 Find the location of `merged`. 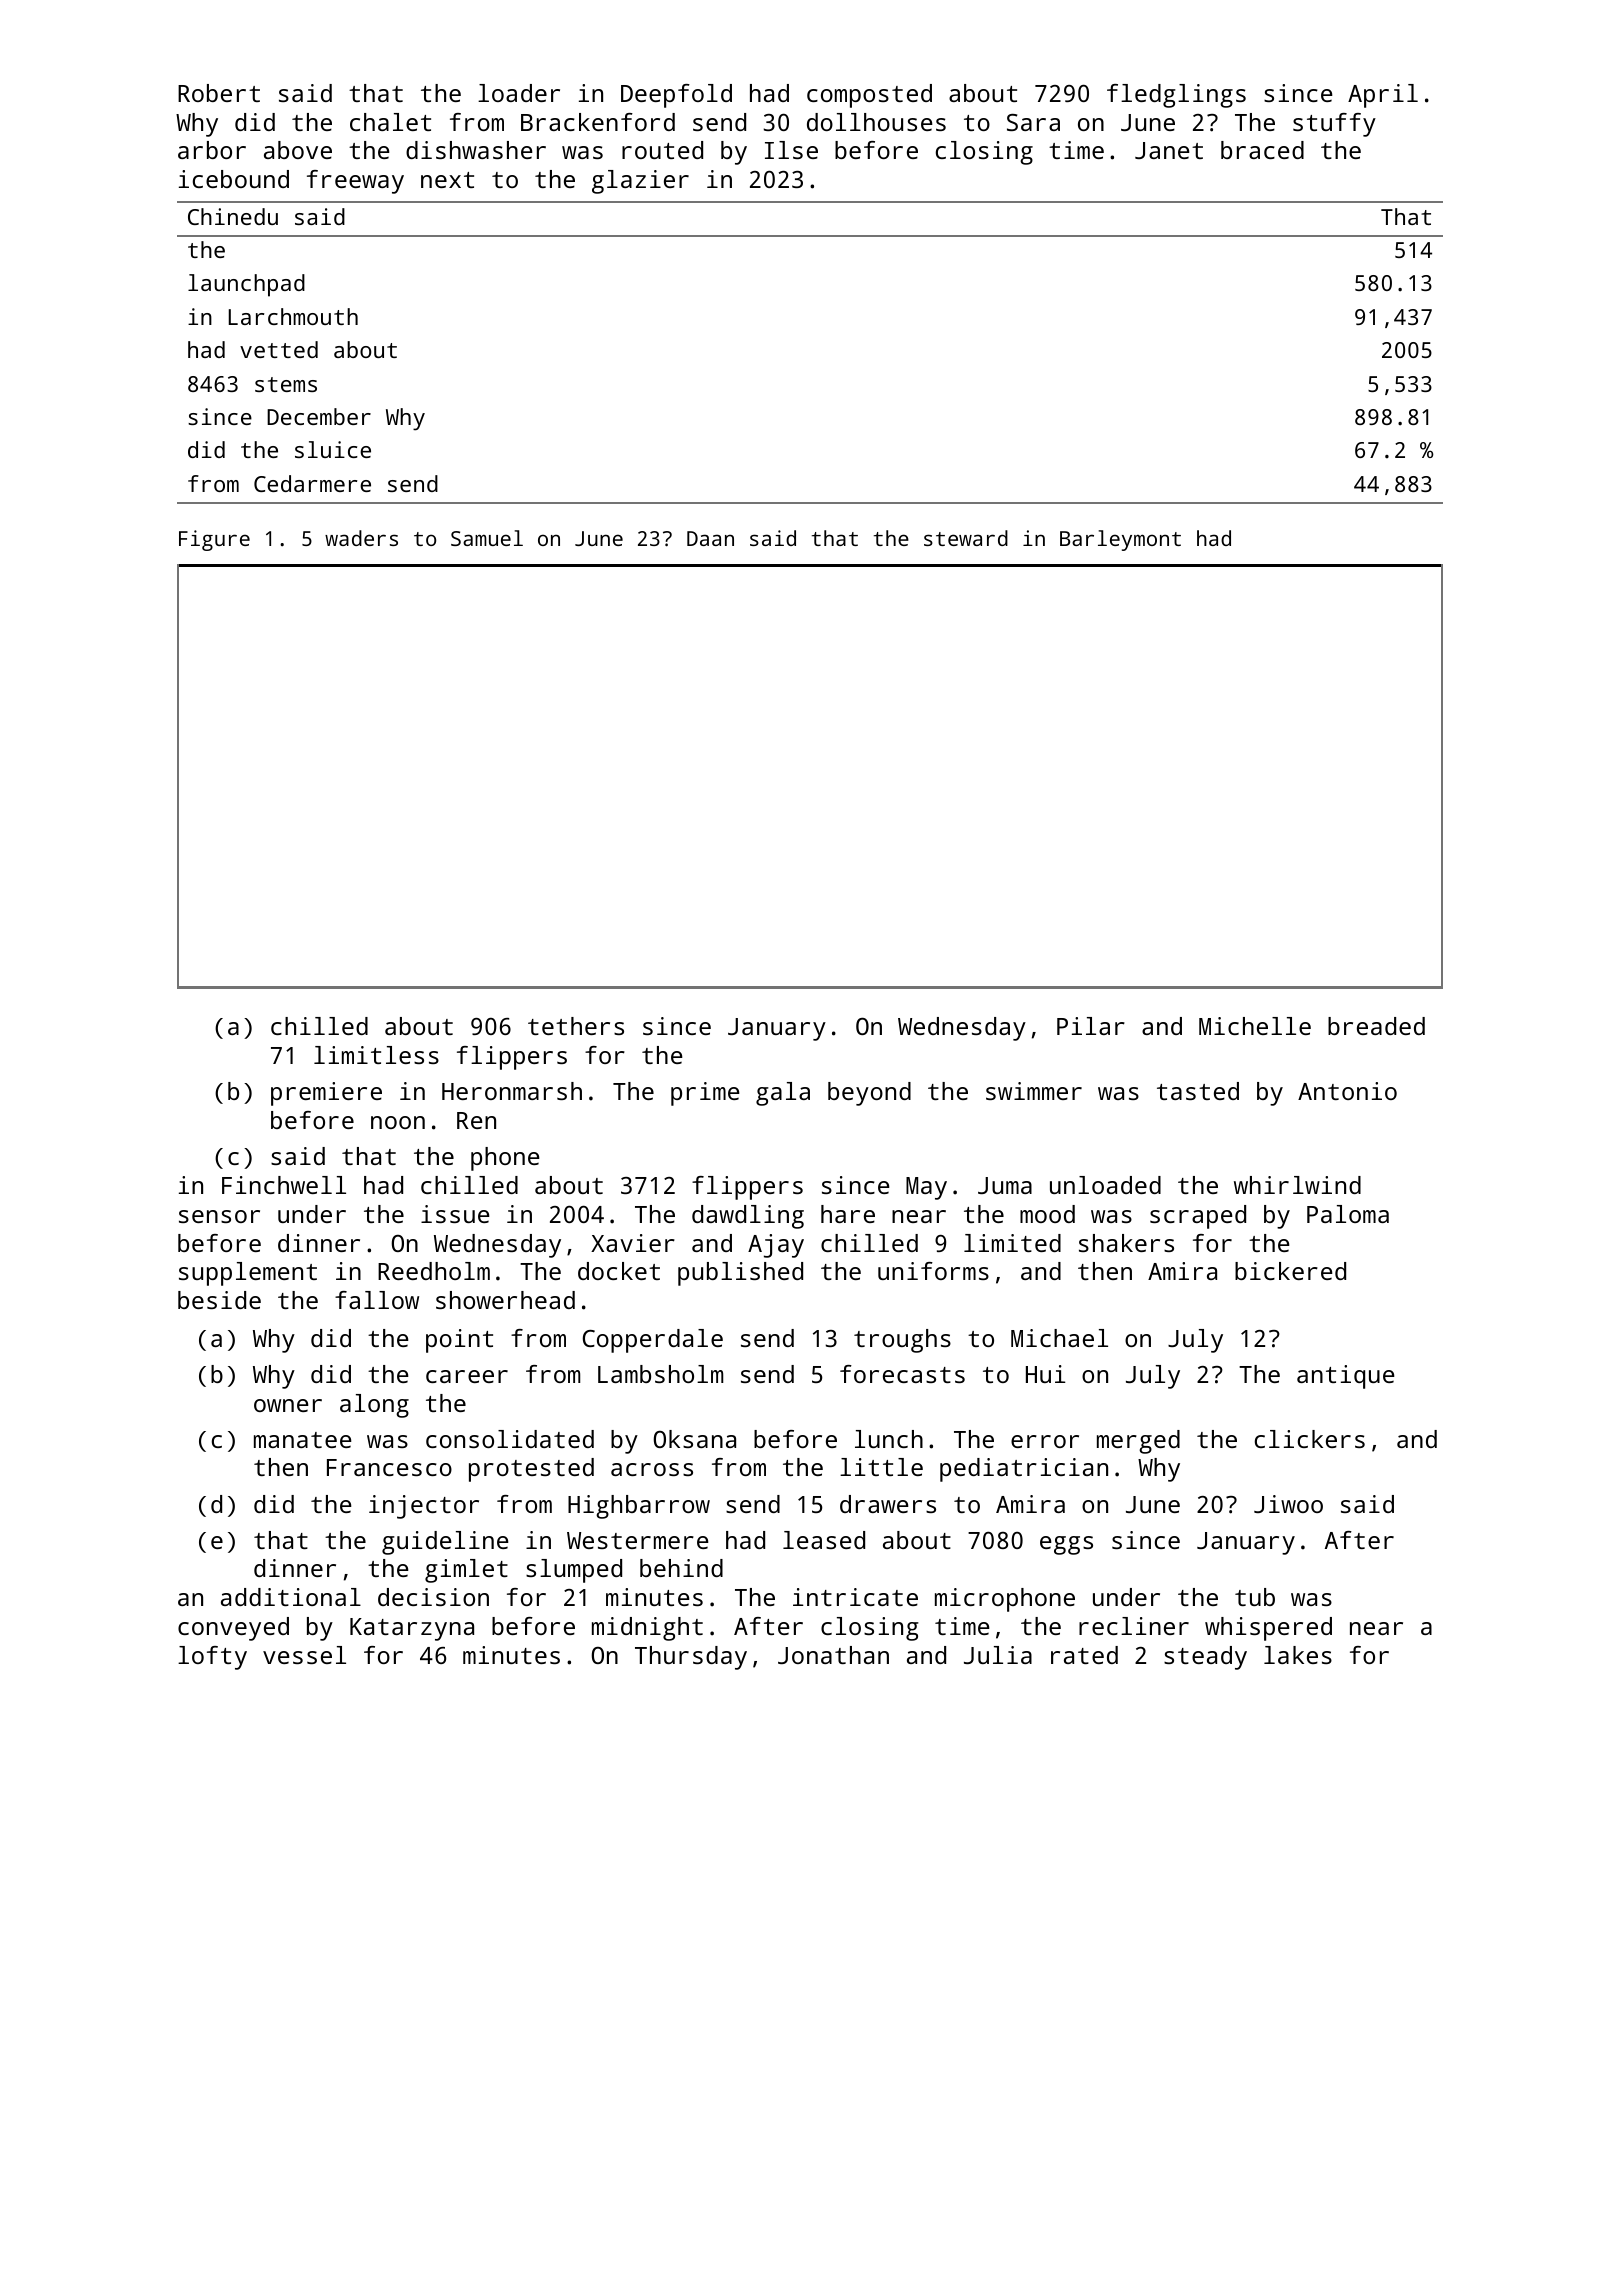

merged is located at coordinates (1138, 1442).
